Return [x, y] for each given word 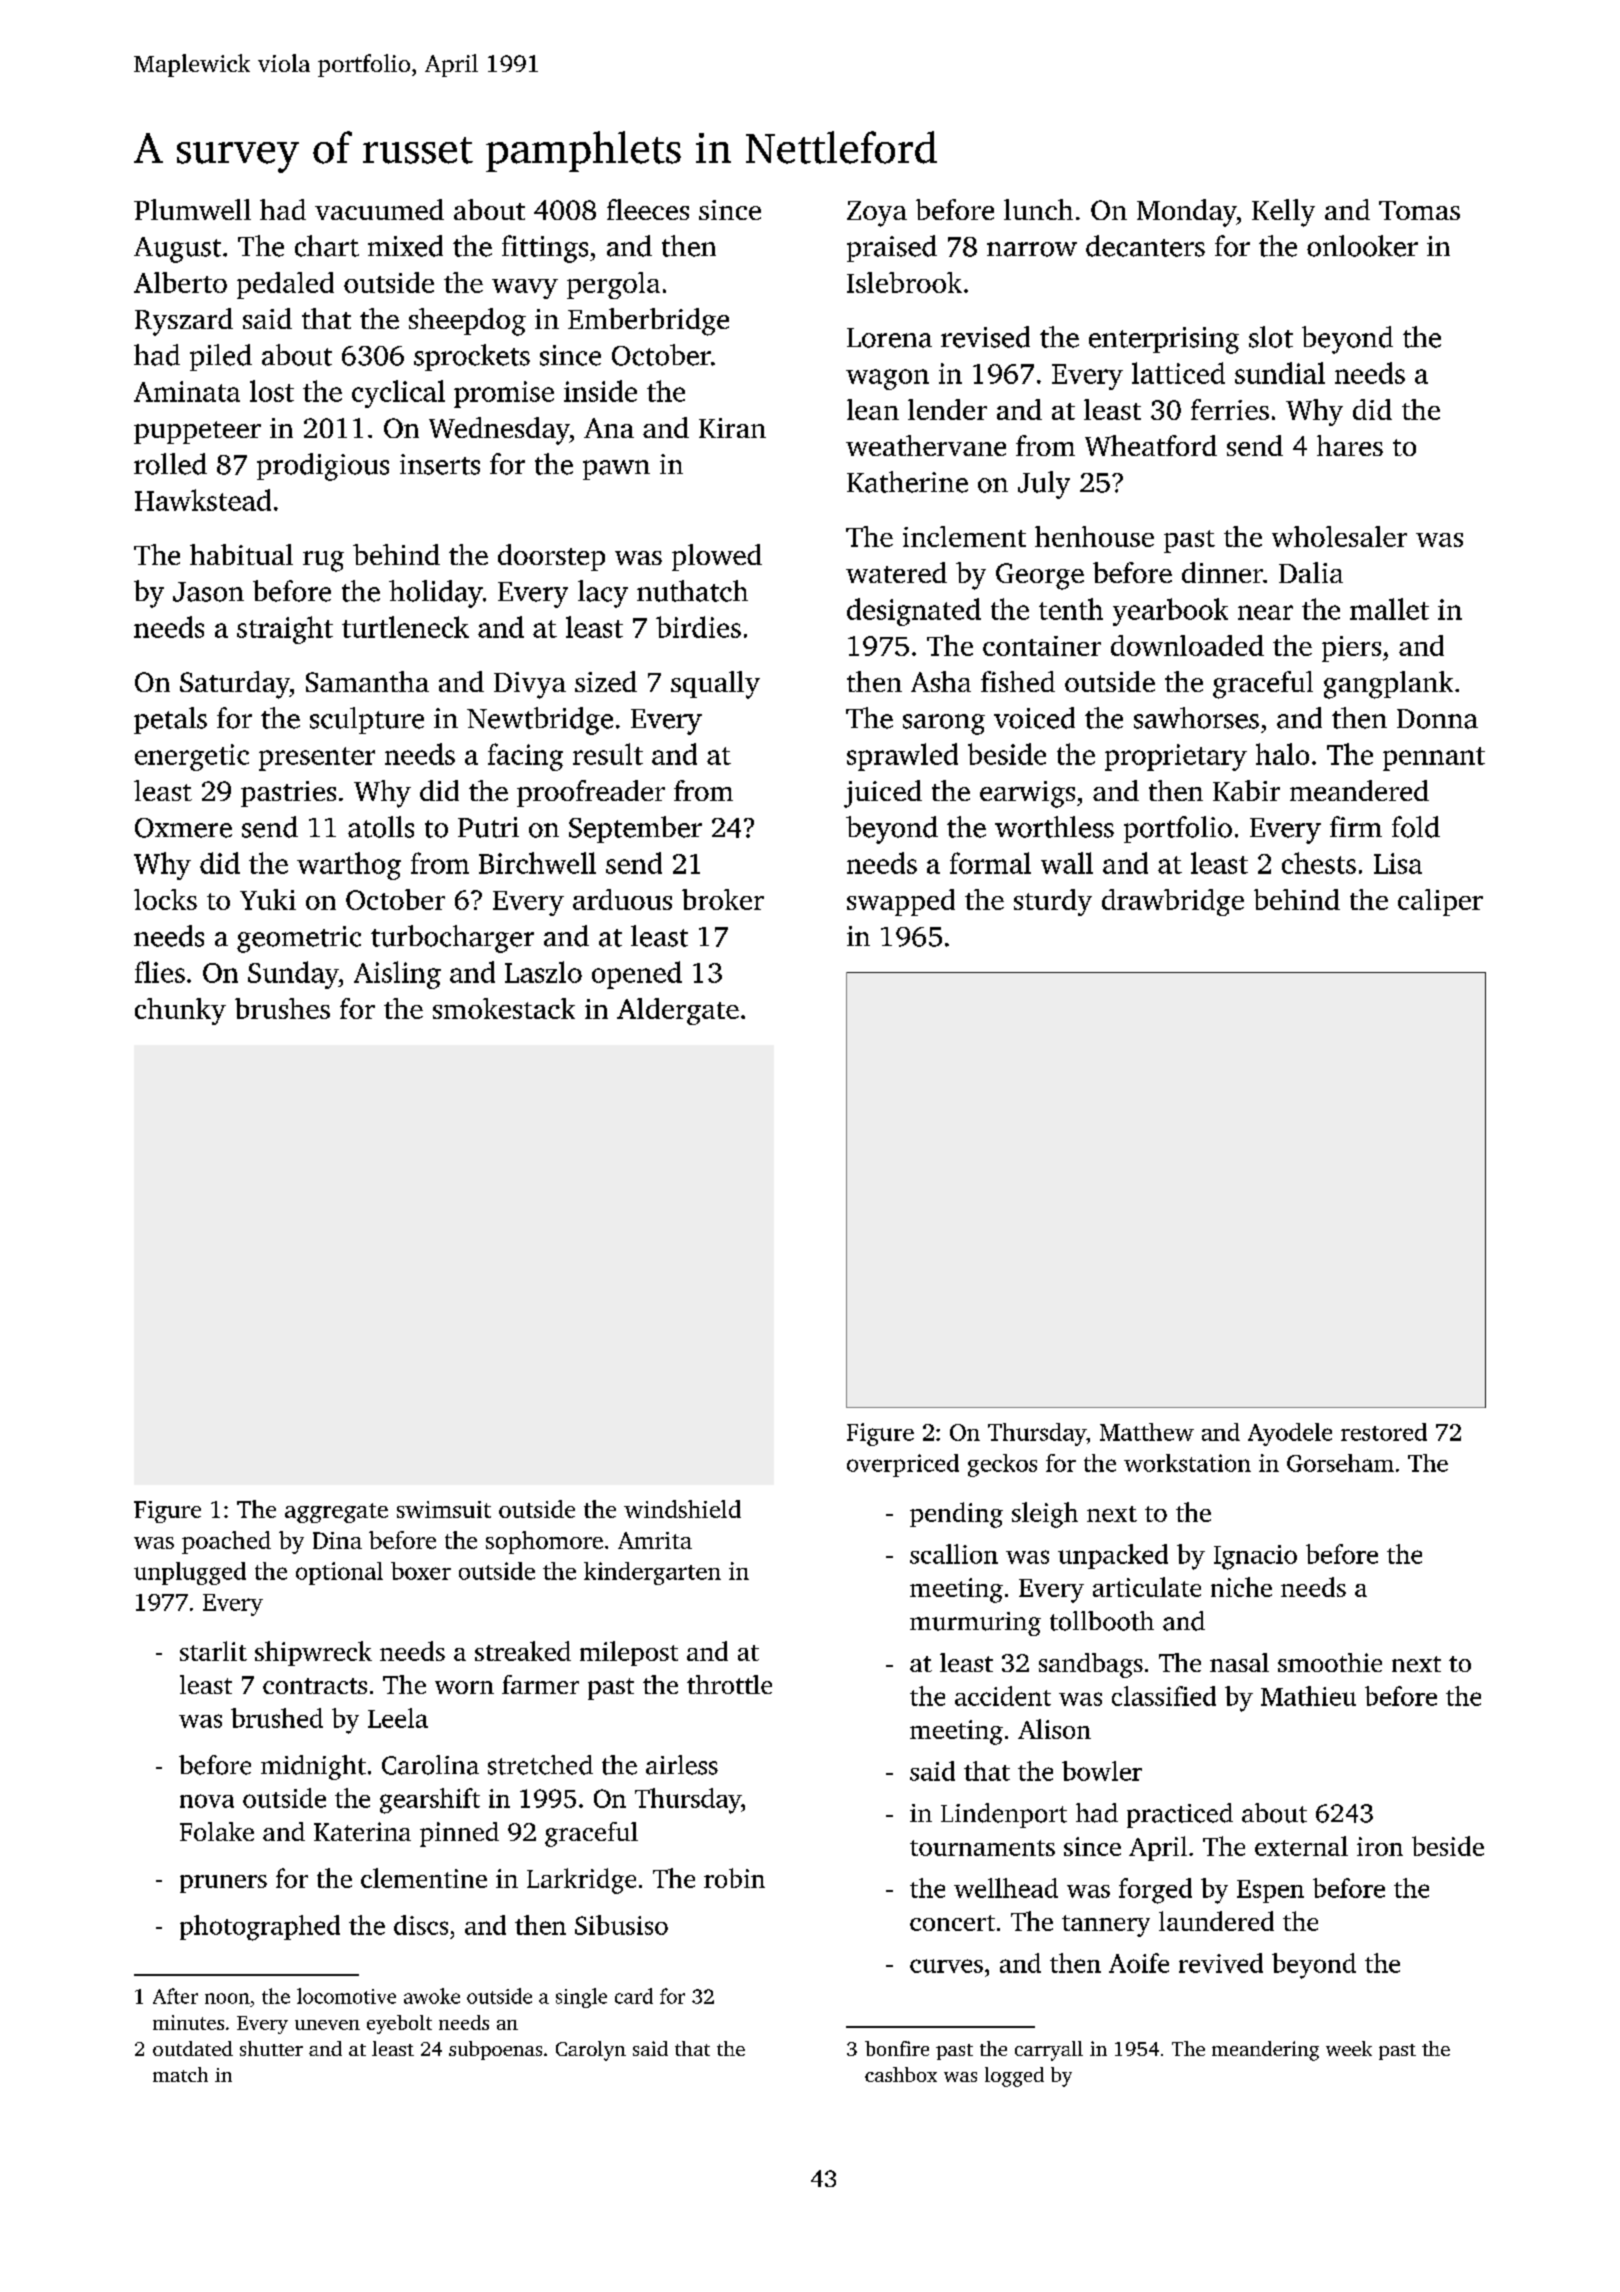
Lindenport [1004, 1815]
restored [1384, 1432]
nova [207, 1801]
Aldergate [678, 1011]
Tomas [1419, 210]
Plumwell [192, 209]
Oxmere [183, 828]
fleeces [648, 209]
